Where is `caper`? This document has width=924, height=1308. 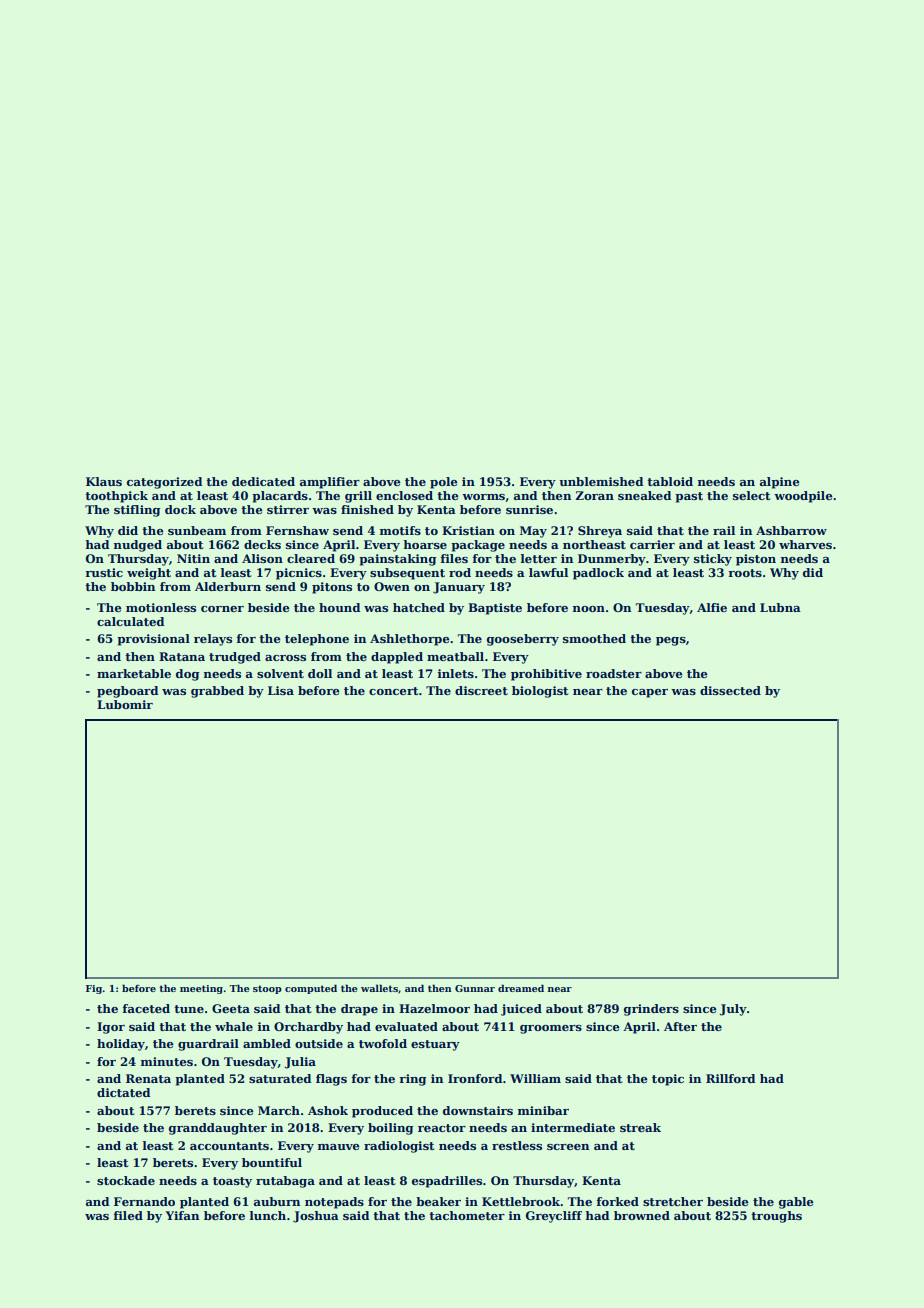 caper is located at coordinates (650, 693).
